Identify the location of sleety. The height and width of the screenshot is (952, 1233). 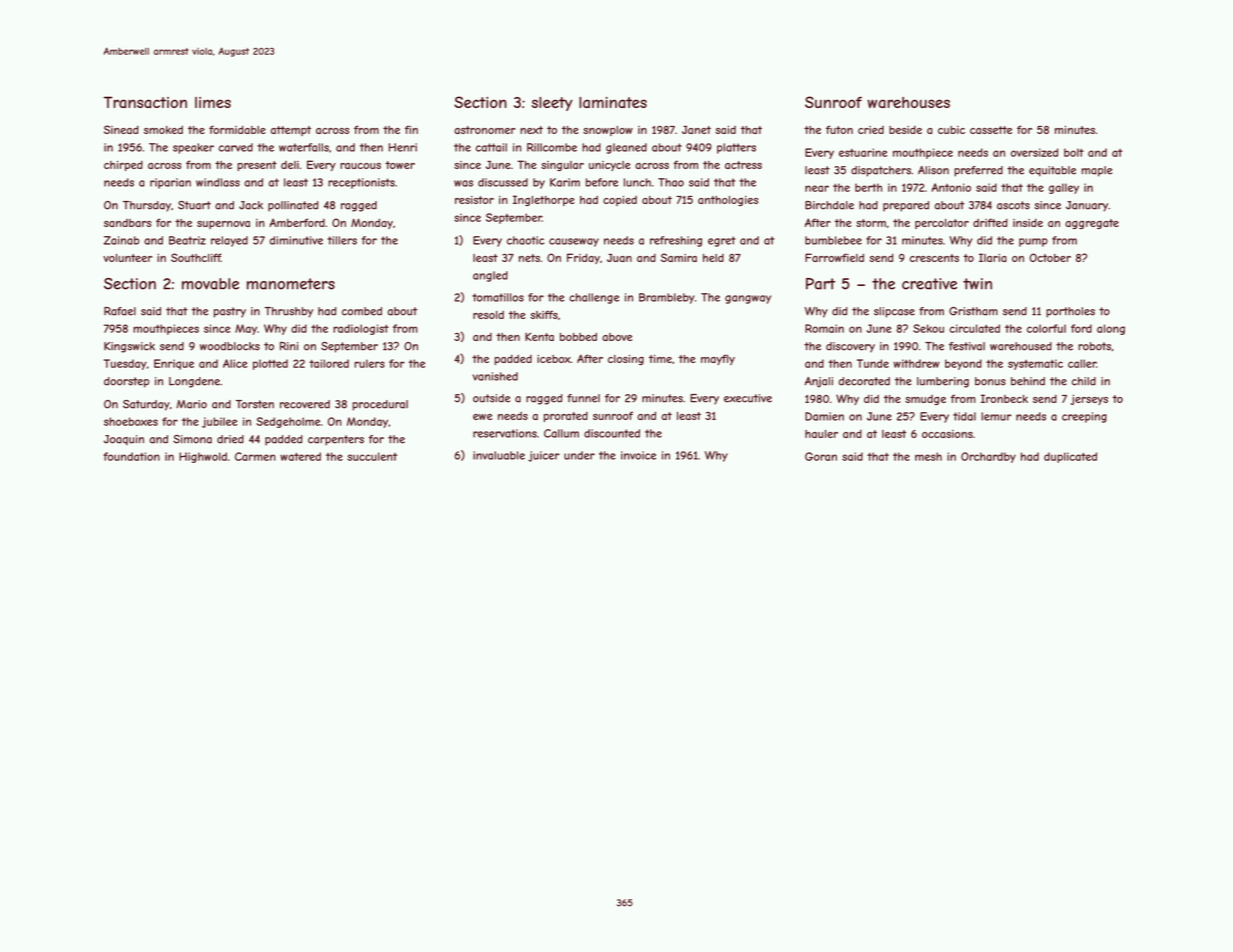
(552, 104).
